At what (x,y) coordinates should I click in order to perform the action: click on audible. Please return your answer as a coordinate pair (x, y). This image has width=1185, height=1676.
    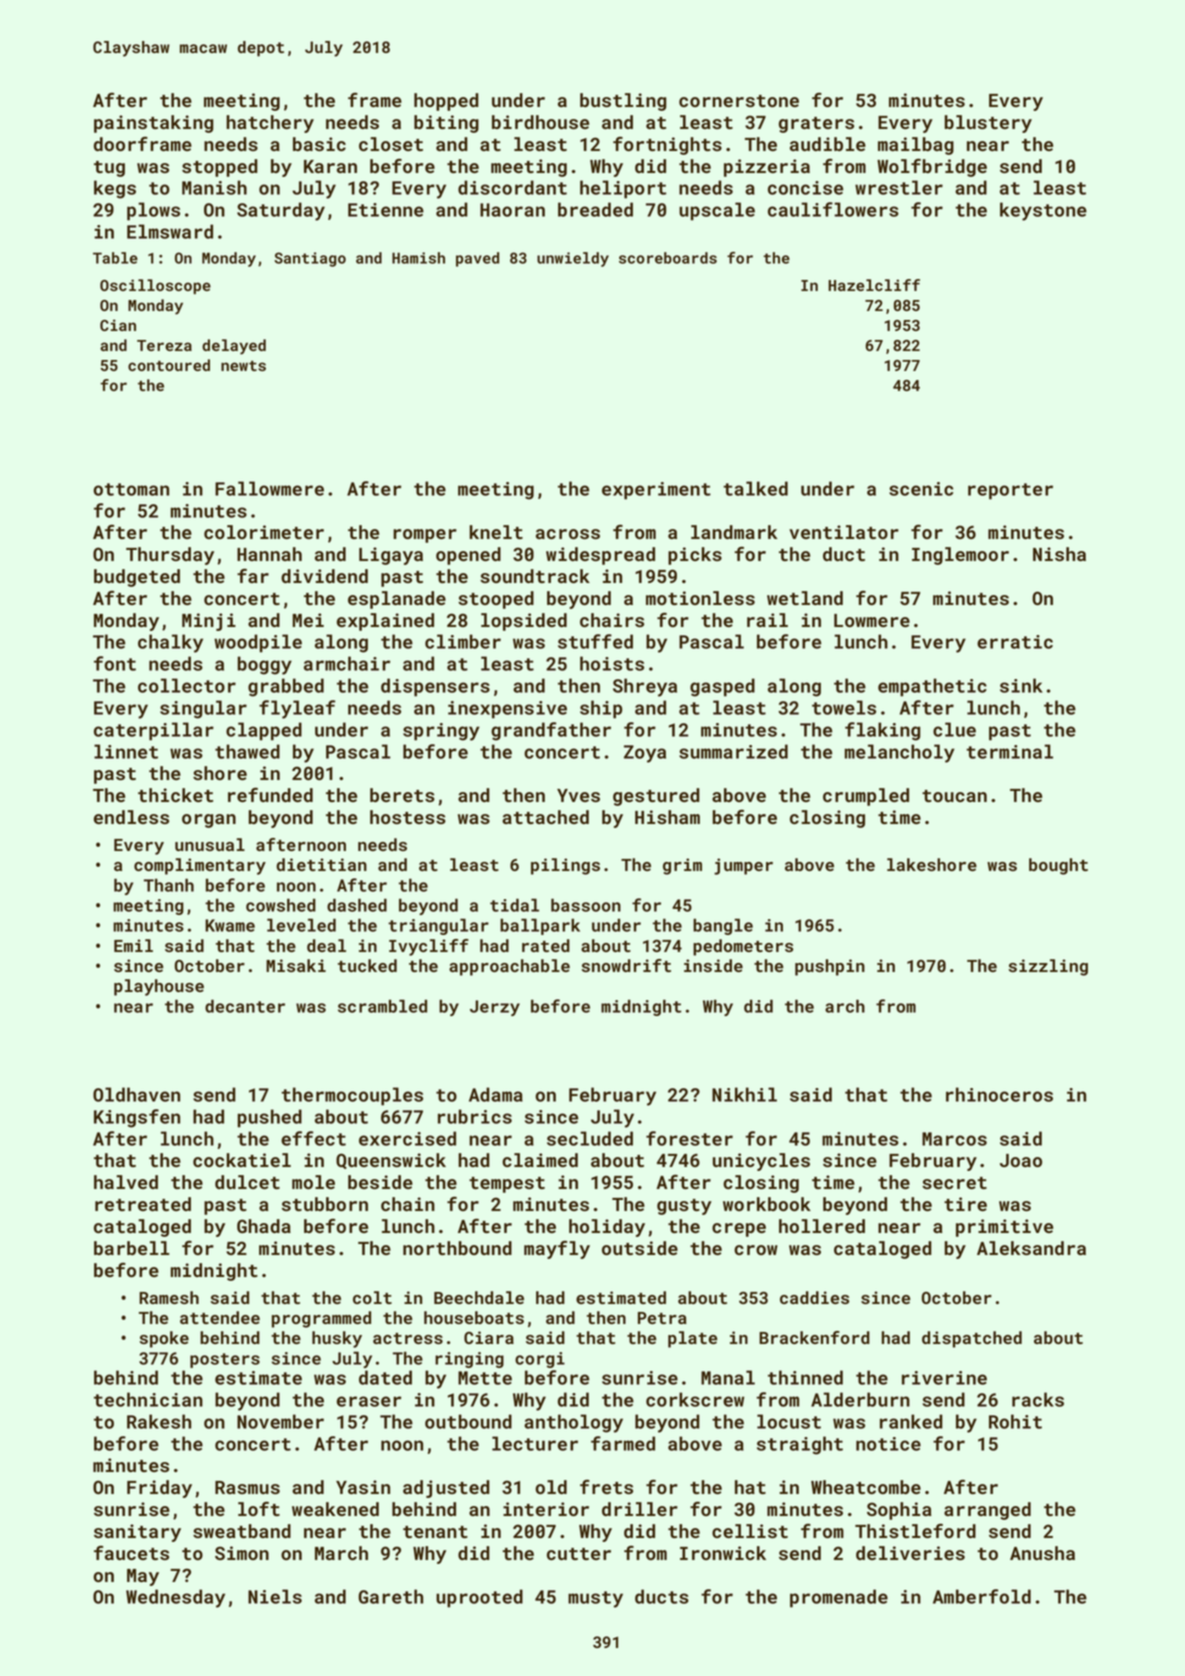
    Looking at the image, I should click on (828, 144).
